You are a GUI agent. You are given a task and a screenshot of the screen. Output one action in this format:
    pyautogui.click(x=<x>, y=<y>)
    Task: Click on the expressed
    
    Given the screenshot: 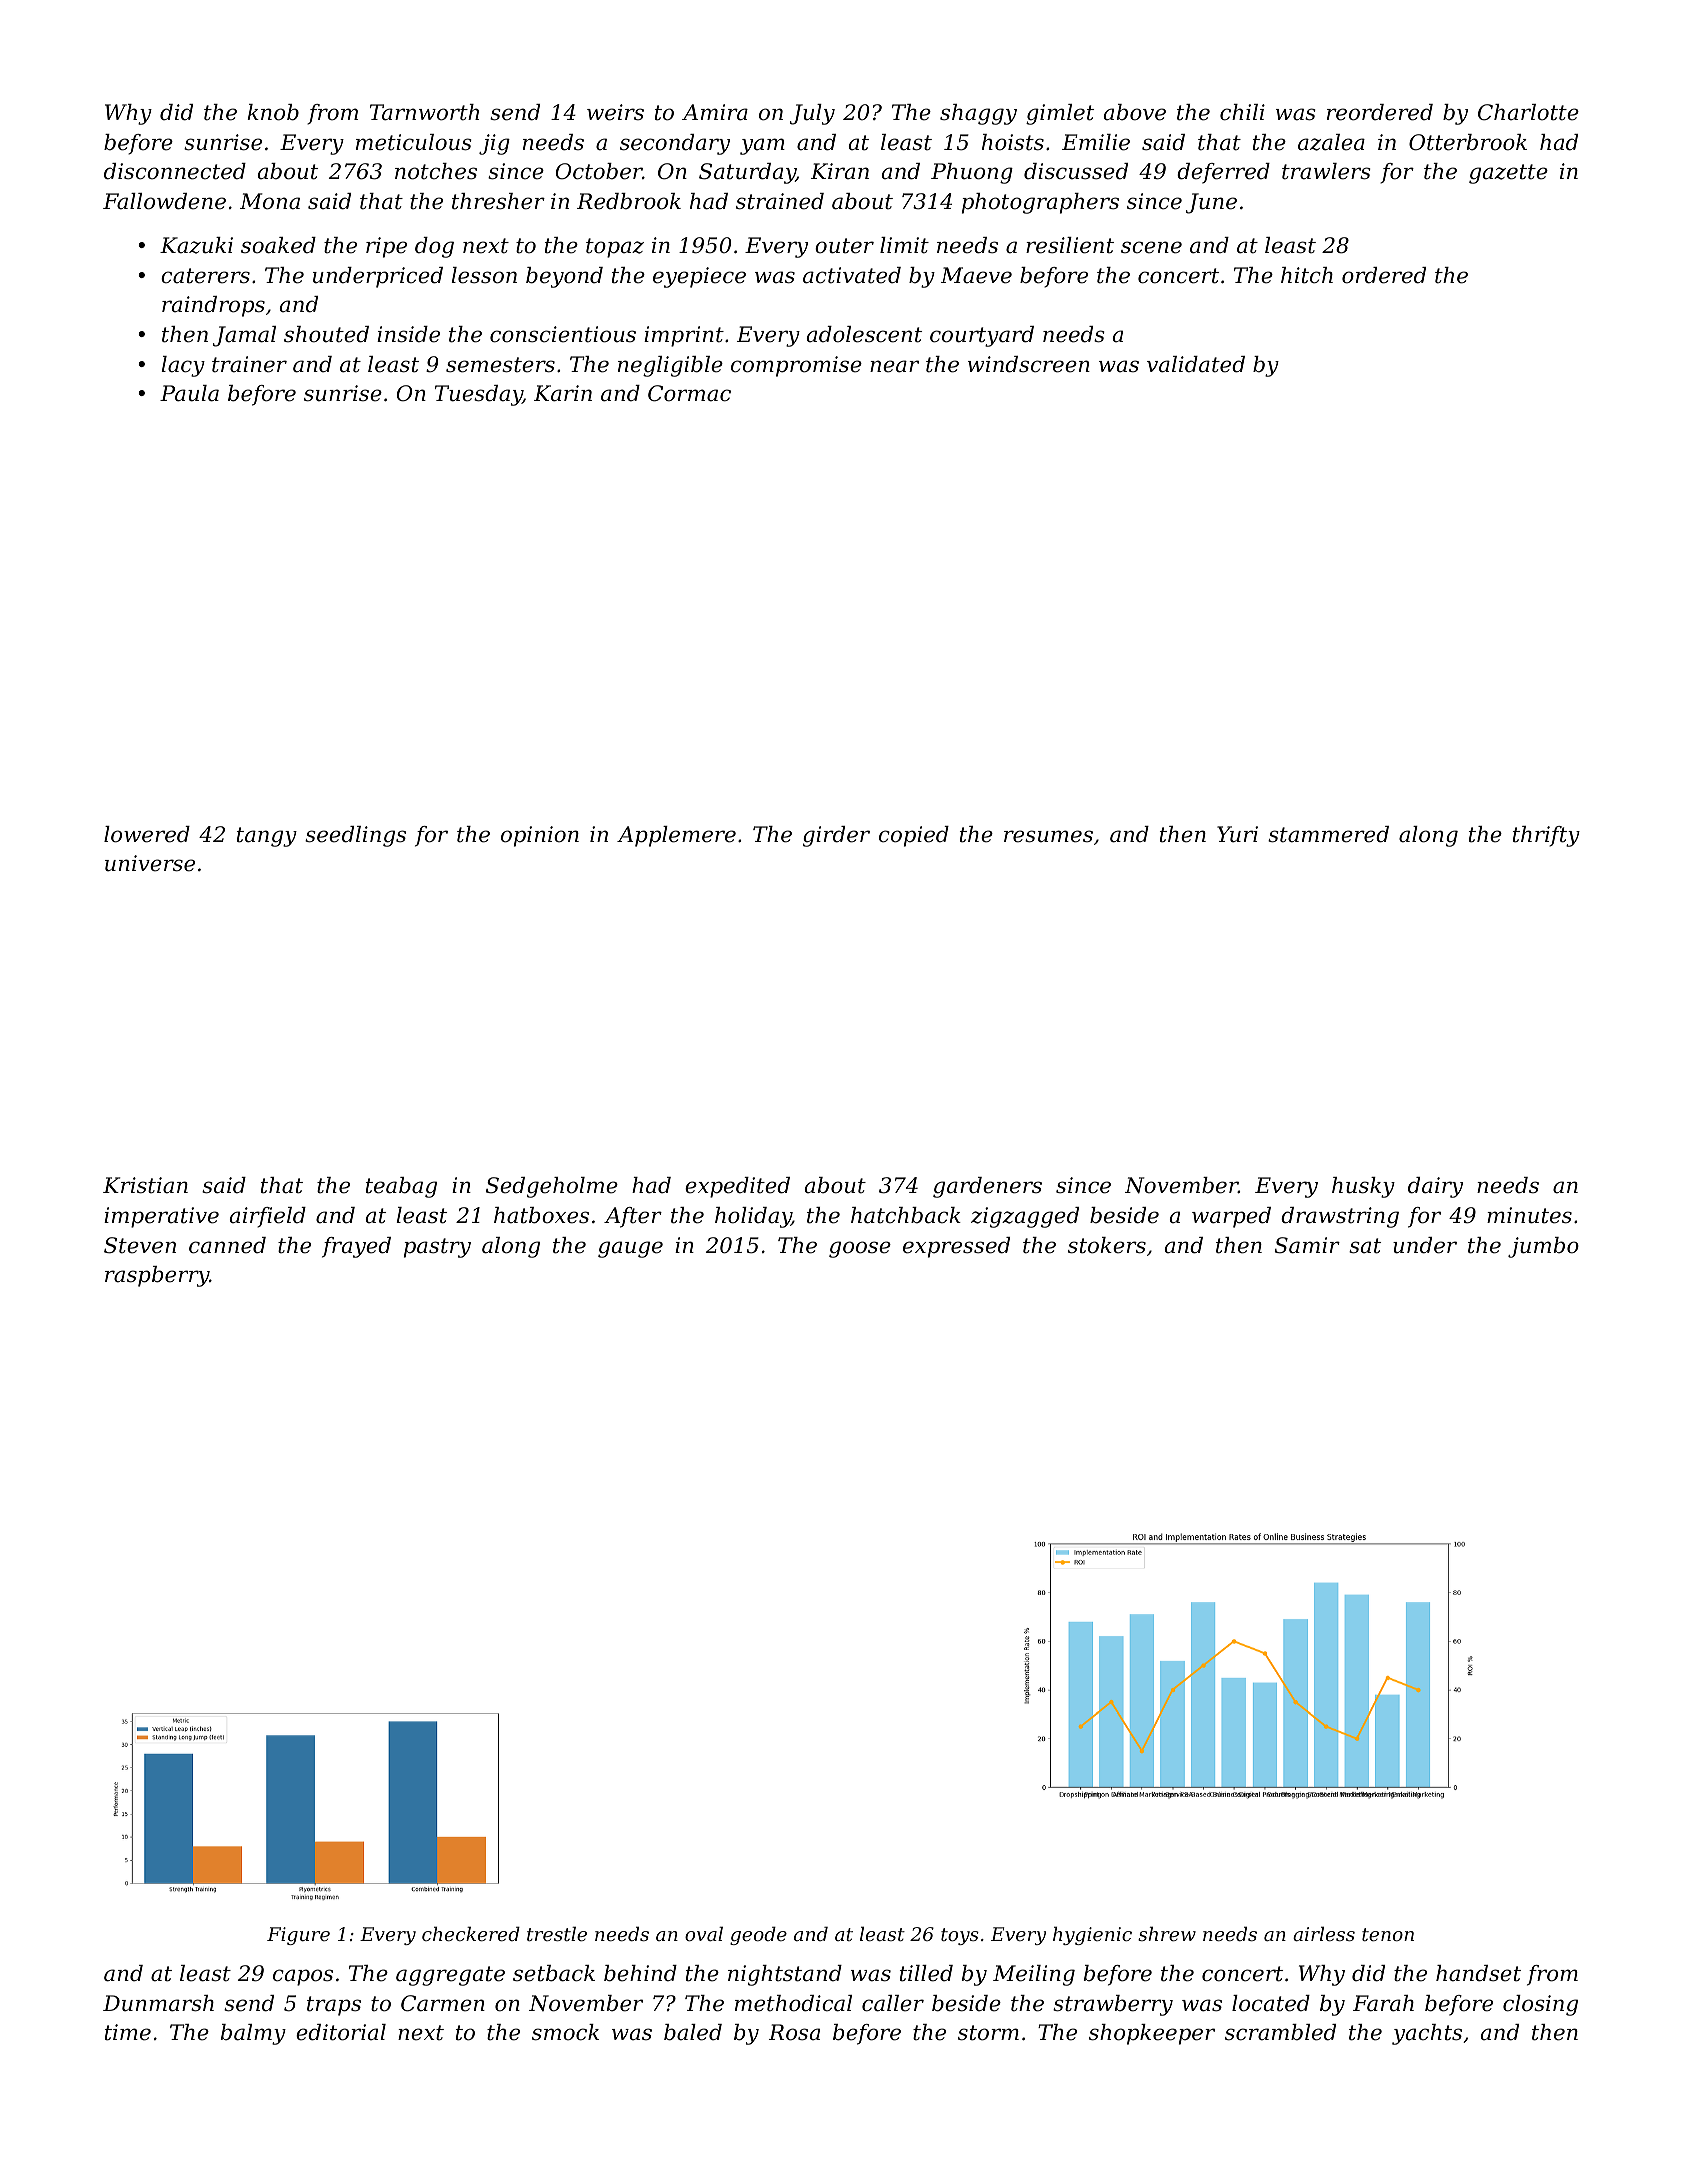 What is the action you would take?
    pyautogui.click(x=956, y=1247)
